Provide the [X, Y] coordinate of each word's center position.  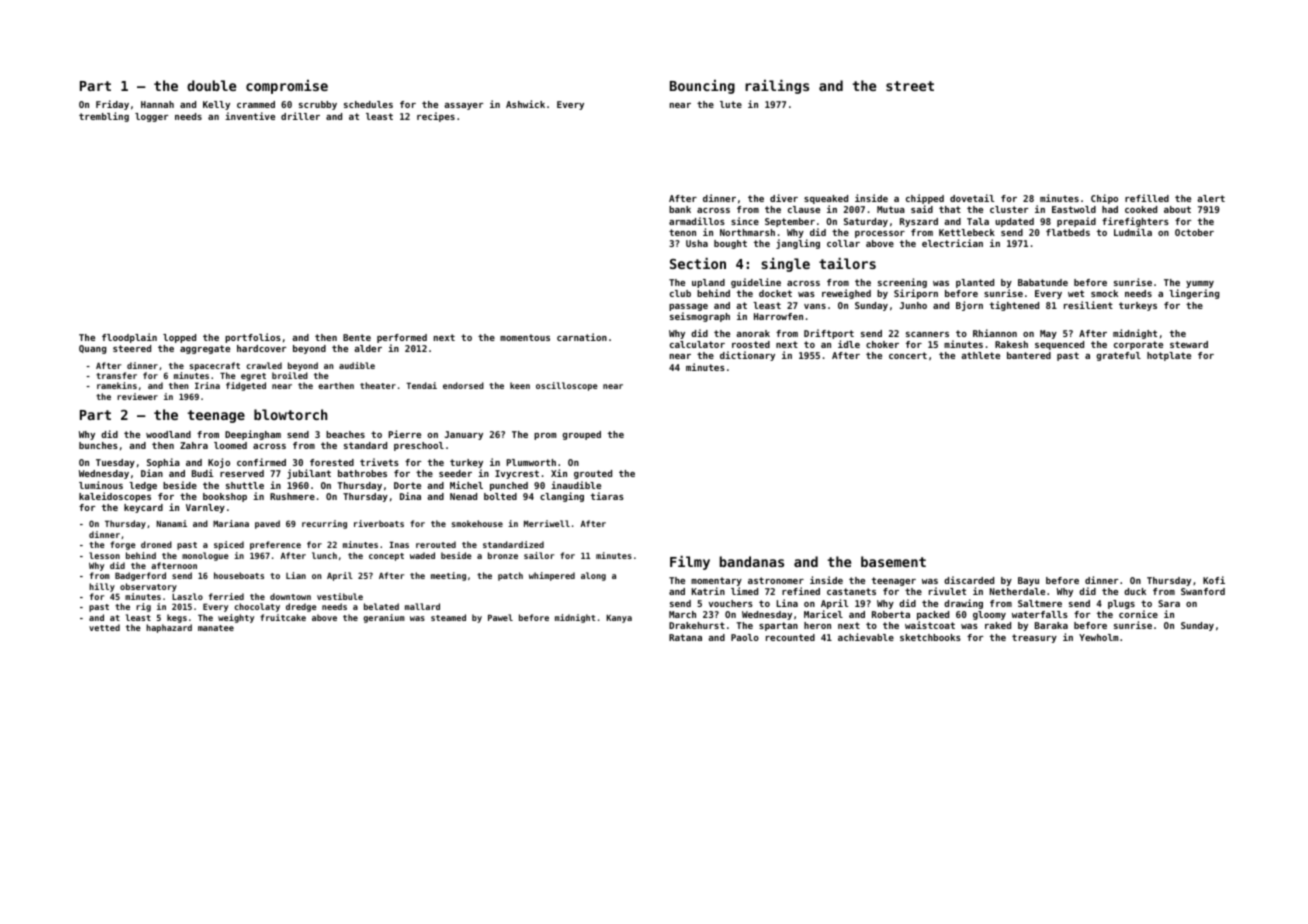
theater [378, 385]
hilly [102, 587]
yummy [1200, 284]
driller [300, 116]
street [910, 86]
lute [731, 104]
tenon [682, 232]
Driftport [829, 334]
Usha [697, 243]
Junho [913, 305]
